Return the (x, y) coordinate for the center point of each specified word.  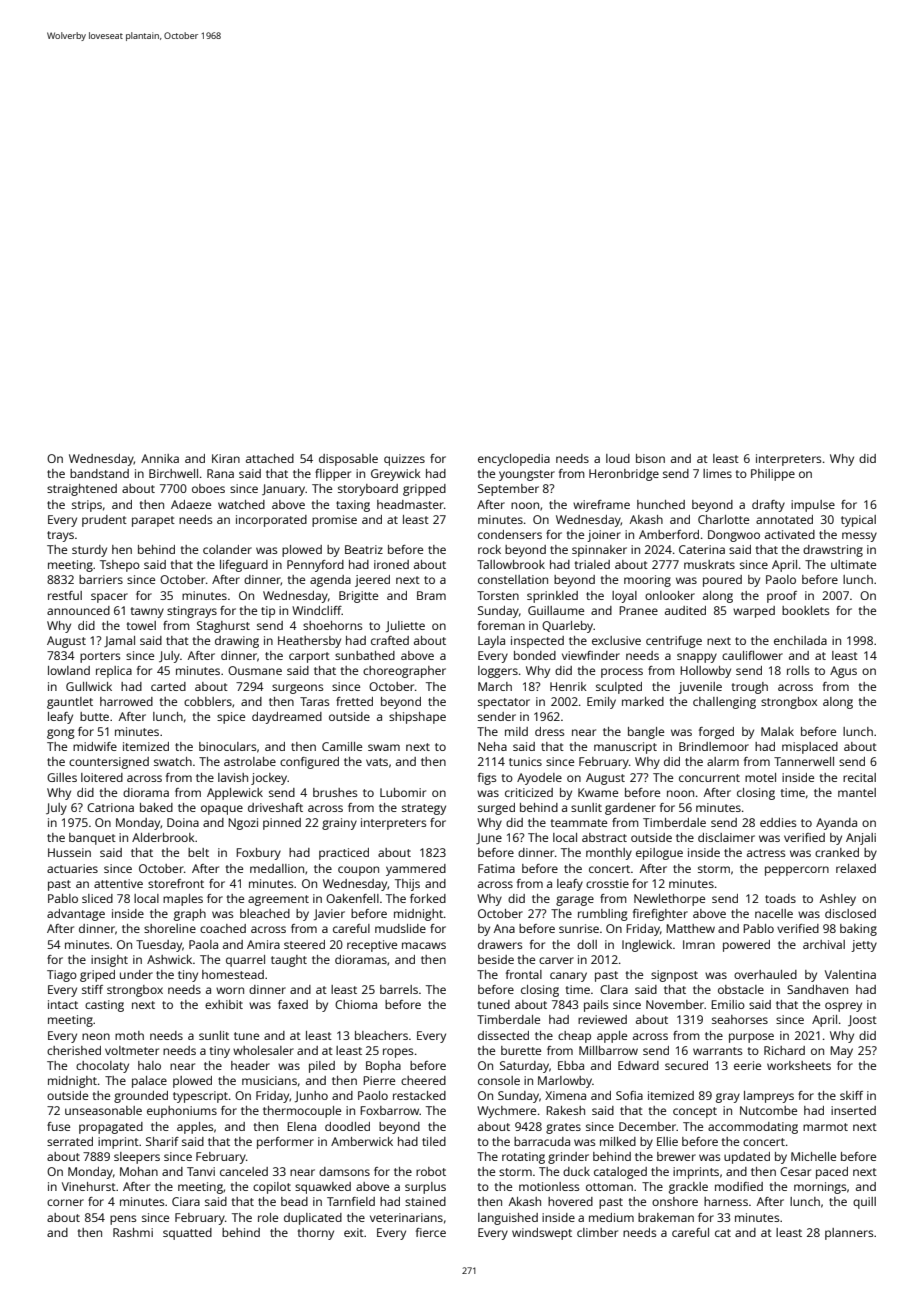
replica (114, 672)
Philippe (773, 475)
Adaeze (191, 504)
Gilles (62, 777)
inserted (853, 1110)
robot (431, 1171)
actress (766, 853)
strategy (424, 809)
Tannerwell (804, 761)
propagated (111, 1128)
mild (516, 731)
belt (198, 852)
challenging (724, 703)
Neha (492, 746)
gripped (424, 490)
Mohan (139, 1171)
